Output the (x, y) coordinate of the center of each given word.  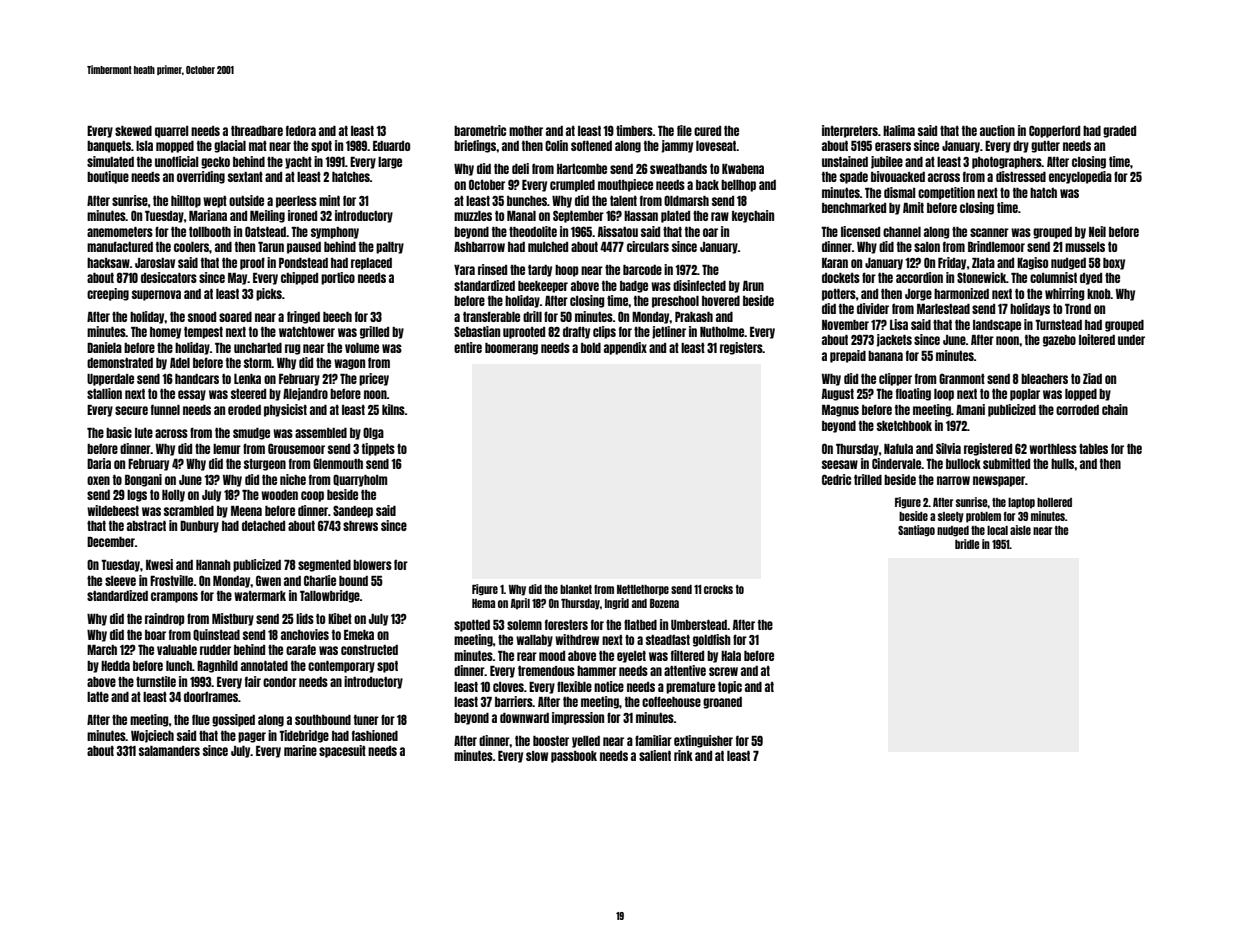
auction (997, 130)
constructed (369, 650)
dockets (841, 278)
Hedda (115, 666)
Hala (731, 656)
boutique (108, 177)
